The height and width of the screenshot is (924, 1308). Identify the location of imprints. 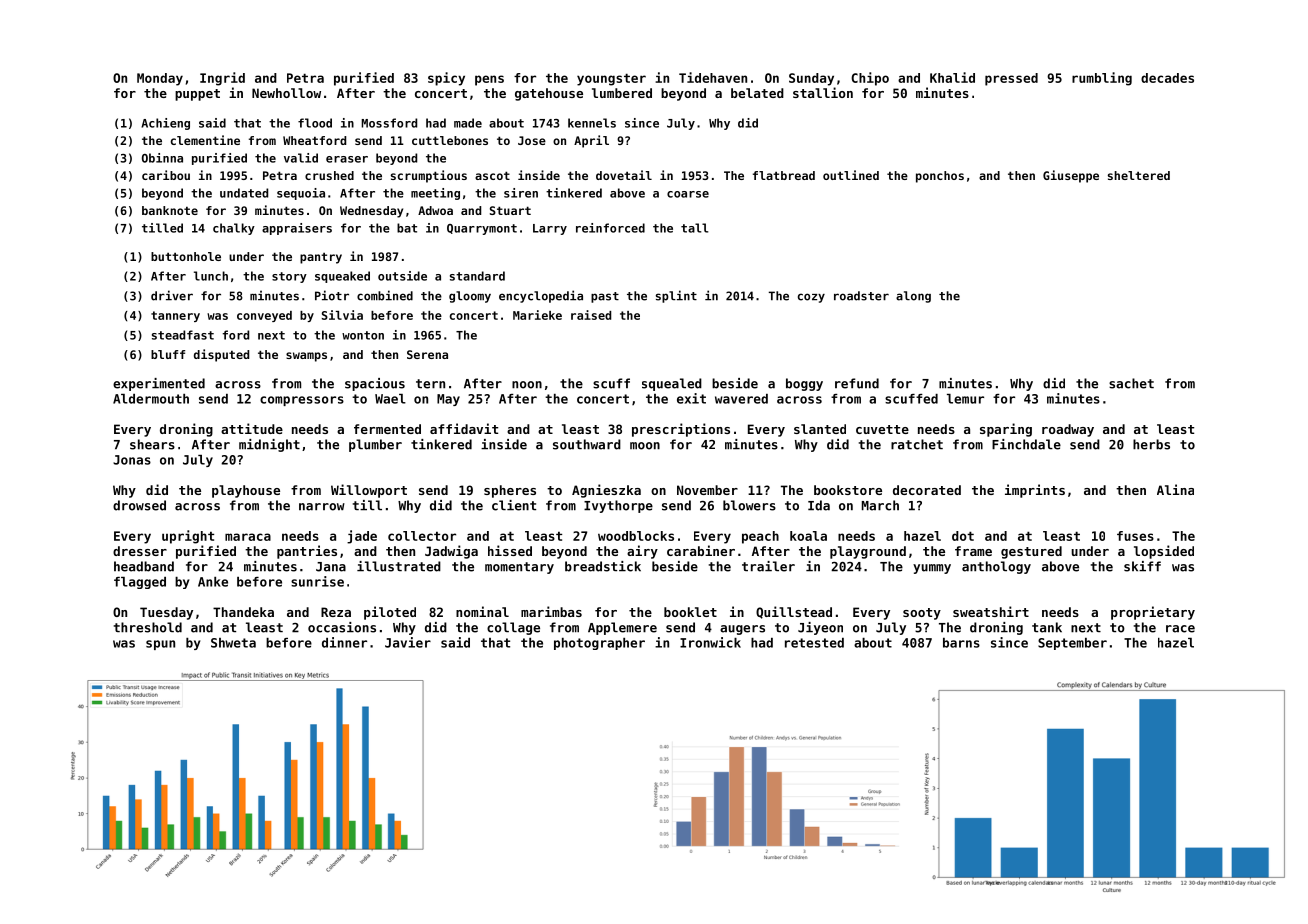
(1035, 491).
